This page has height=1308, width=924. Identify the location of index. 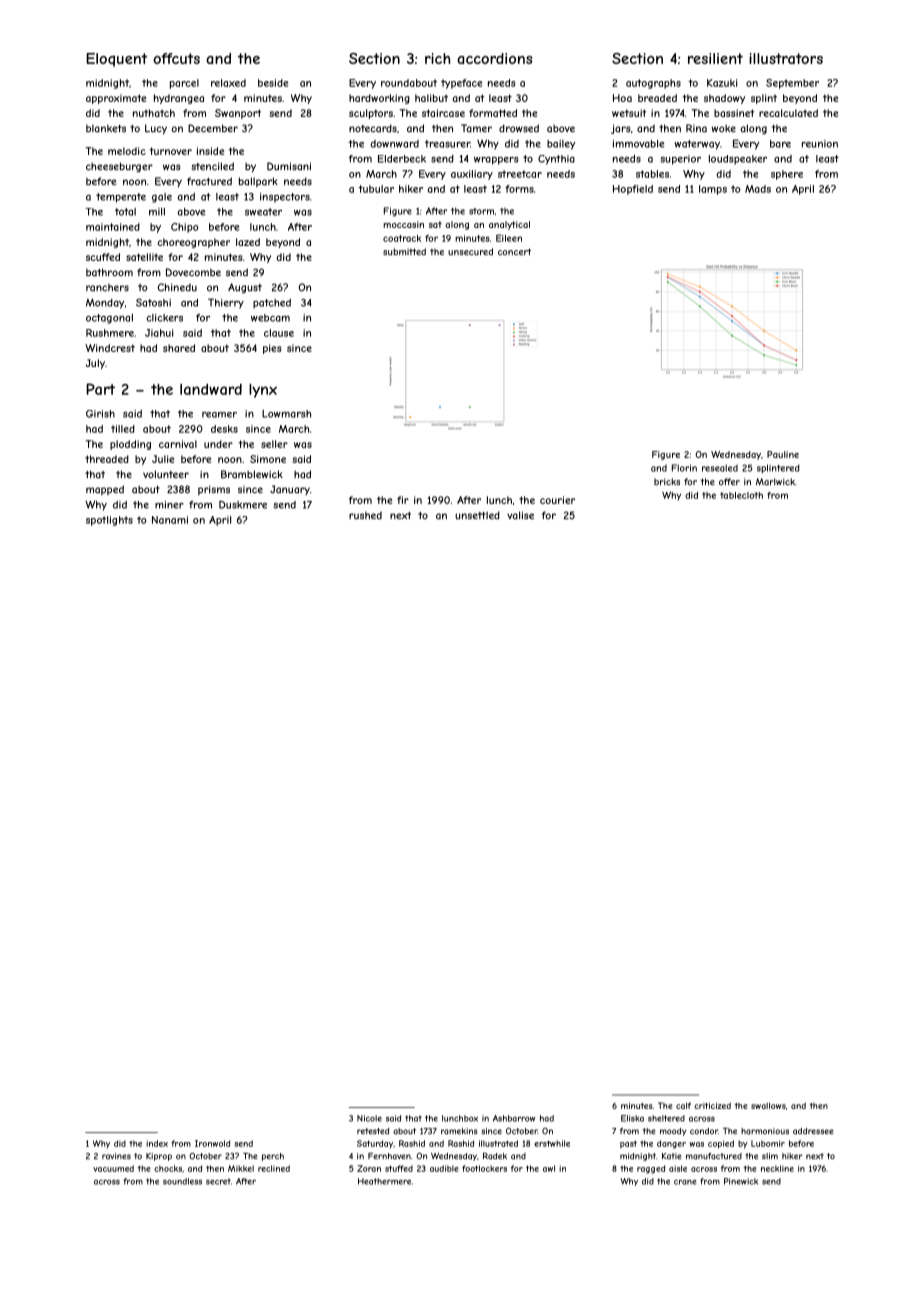
(157, 1143).
